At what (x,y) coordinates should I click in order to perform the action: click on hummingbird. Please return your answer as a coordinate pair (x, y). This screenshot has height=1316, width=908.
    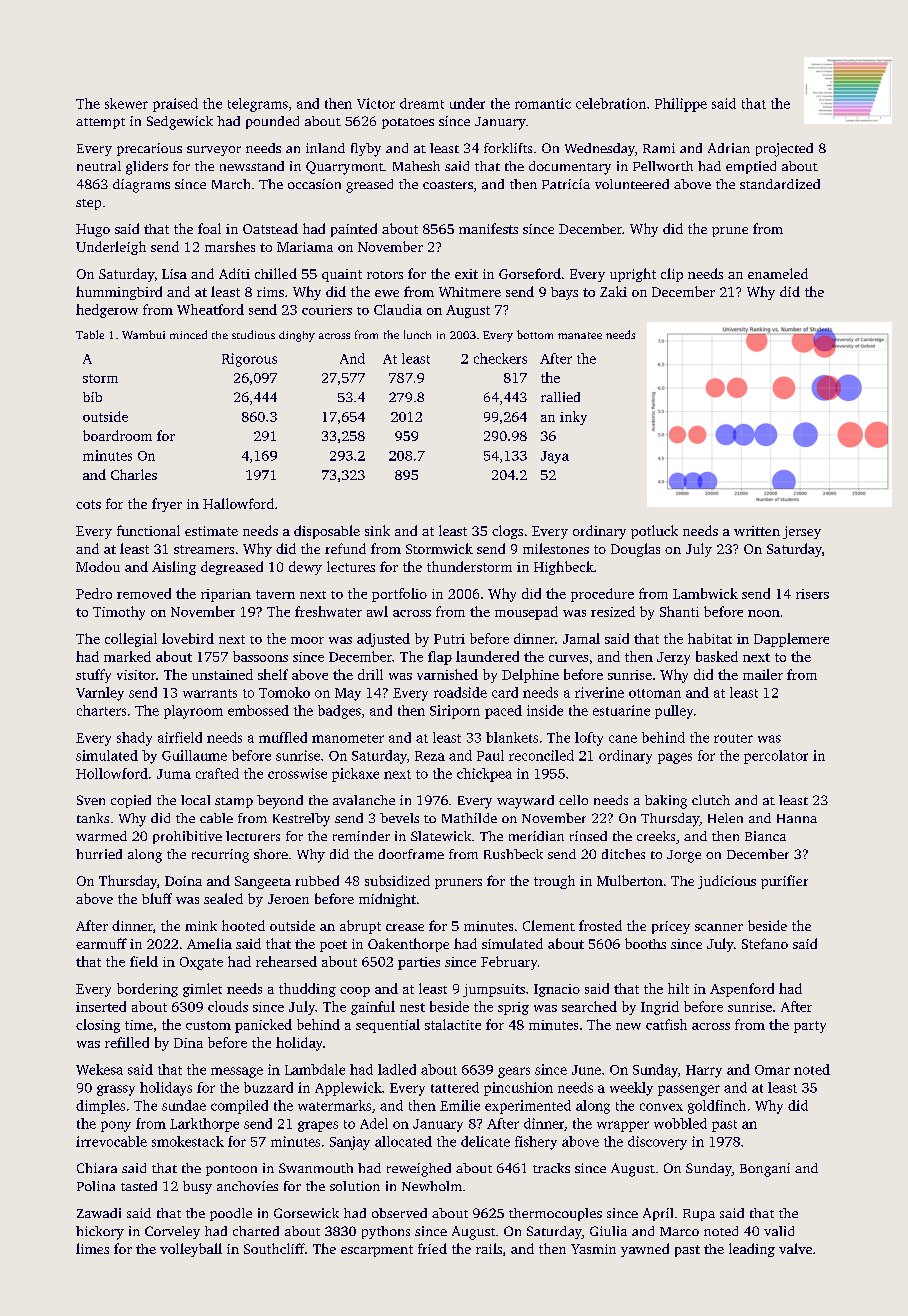
    Looking at the image, I should click on (119, 293).
